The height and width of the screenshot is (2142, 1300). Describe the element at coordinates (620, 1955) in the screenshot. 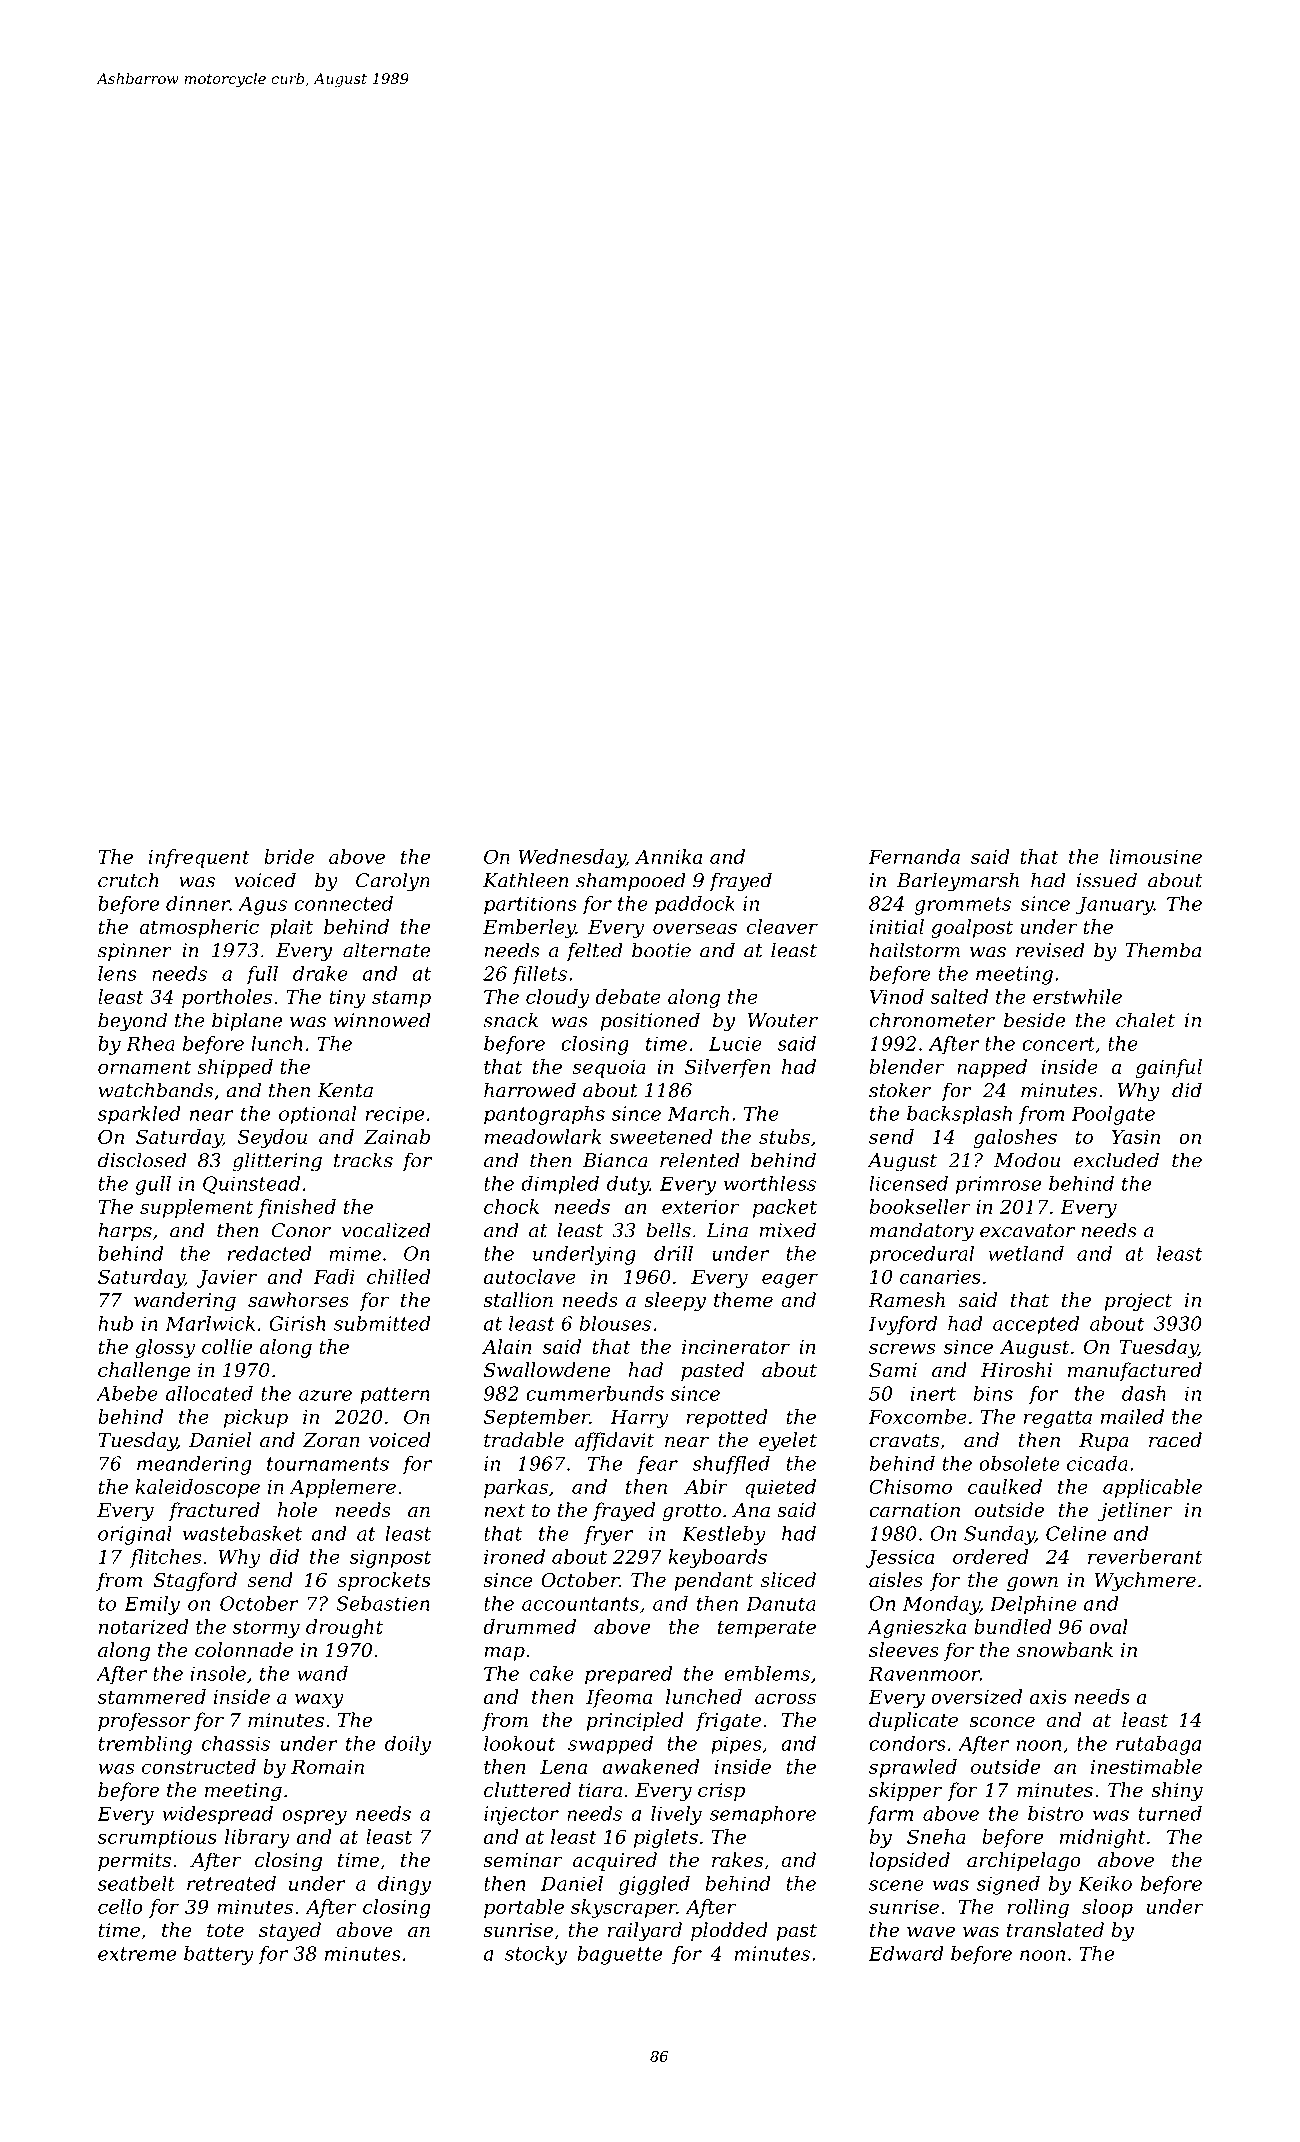

I see `baguette` at that location.
